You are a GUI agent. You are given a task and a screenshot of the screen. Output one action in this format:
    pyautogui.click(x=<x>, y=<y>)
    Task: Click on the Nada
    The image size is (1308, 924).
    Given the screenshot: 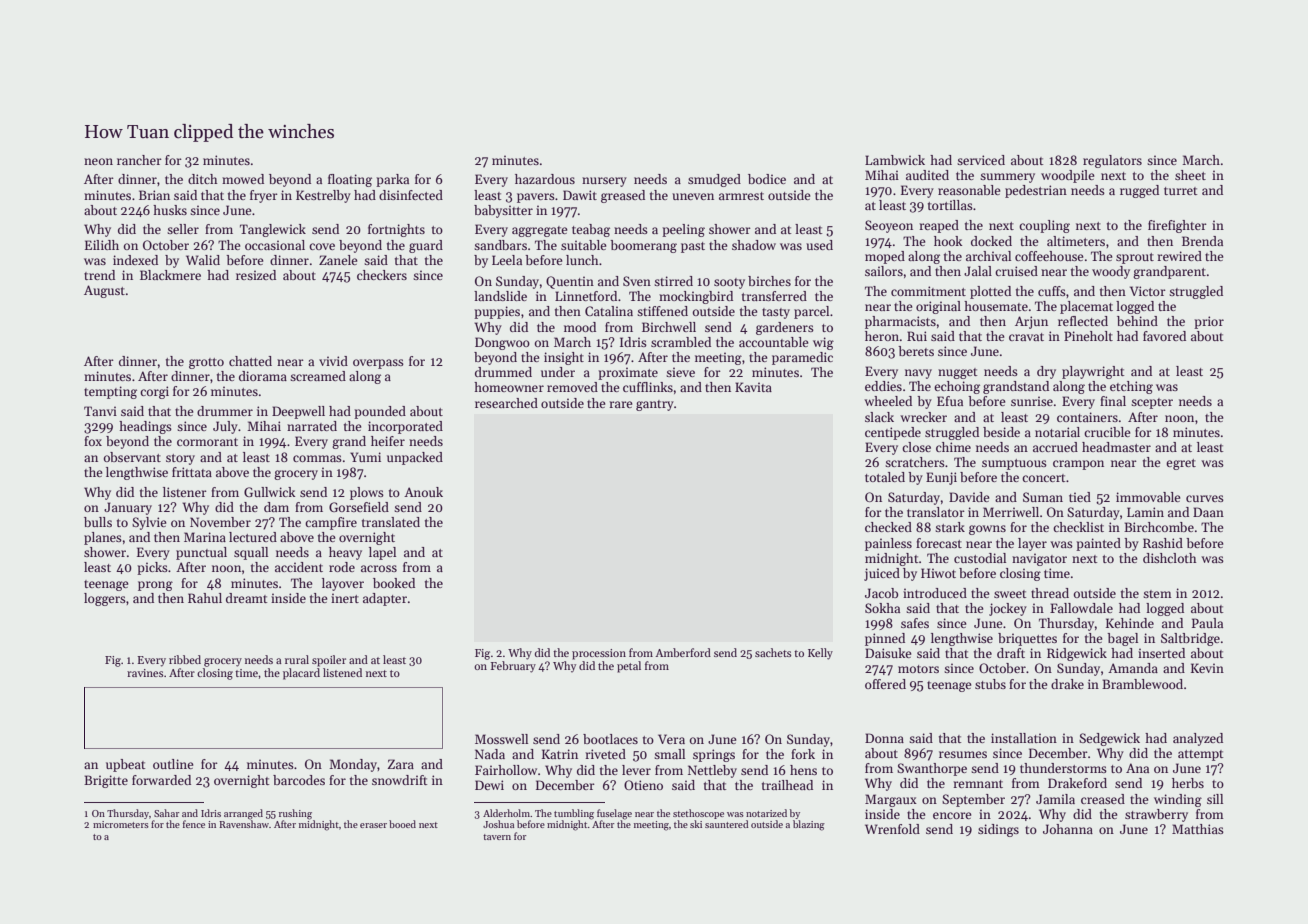 What is the action you would take?
    pyautogui.click(x=490, y=754)
